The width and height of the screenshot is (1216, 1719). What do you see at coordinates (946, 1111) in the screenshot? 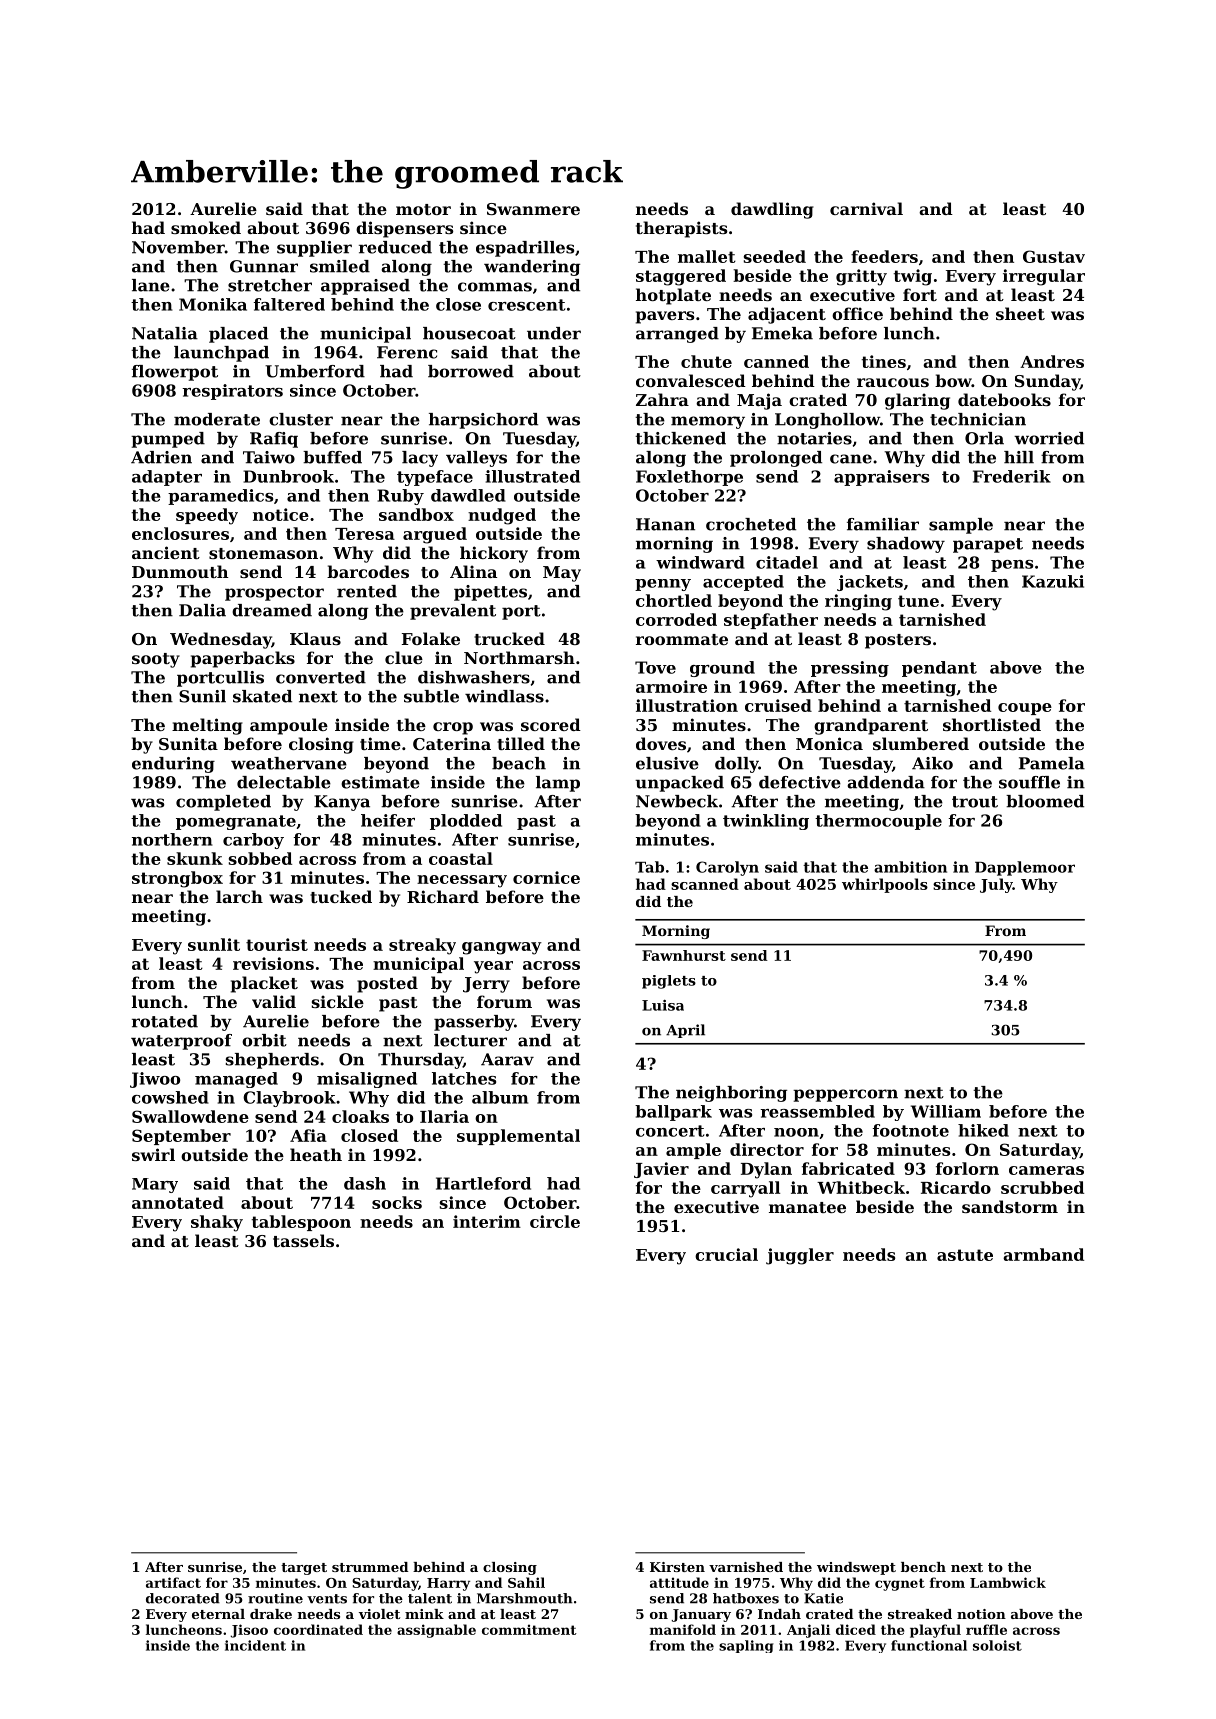
I see `William` at bounding box center [946, 1111].
